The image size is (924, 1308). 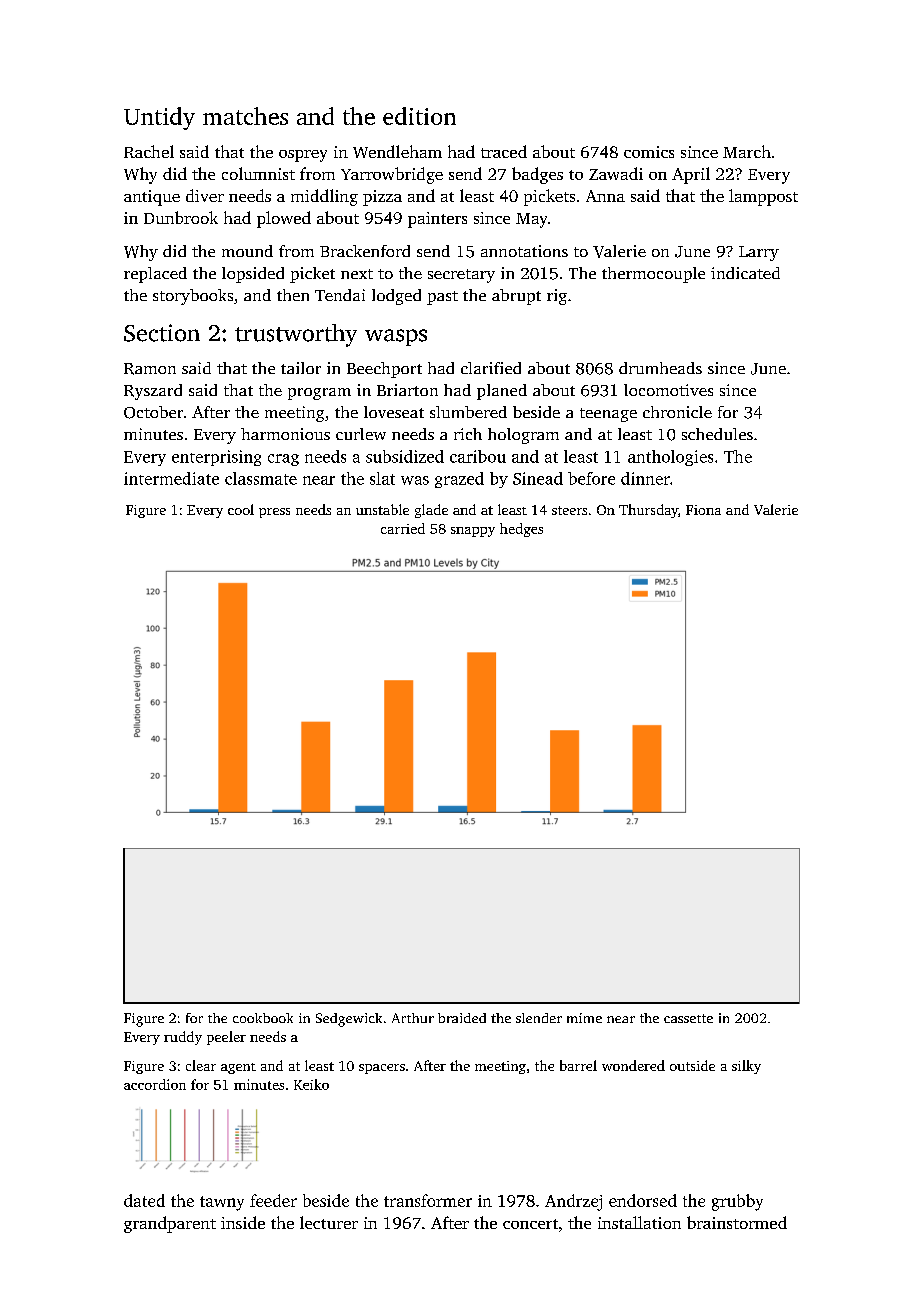 What do you see at coordinates (222, 1203) in the image?
I see `tawny` at bounding box center [222, 1203].
